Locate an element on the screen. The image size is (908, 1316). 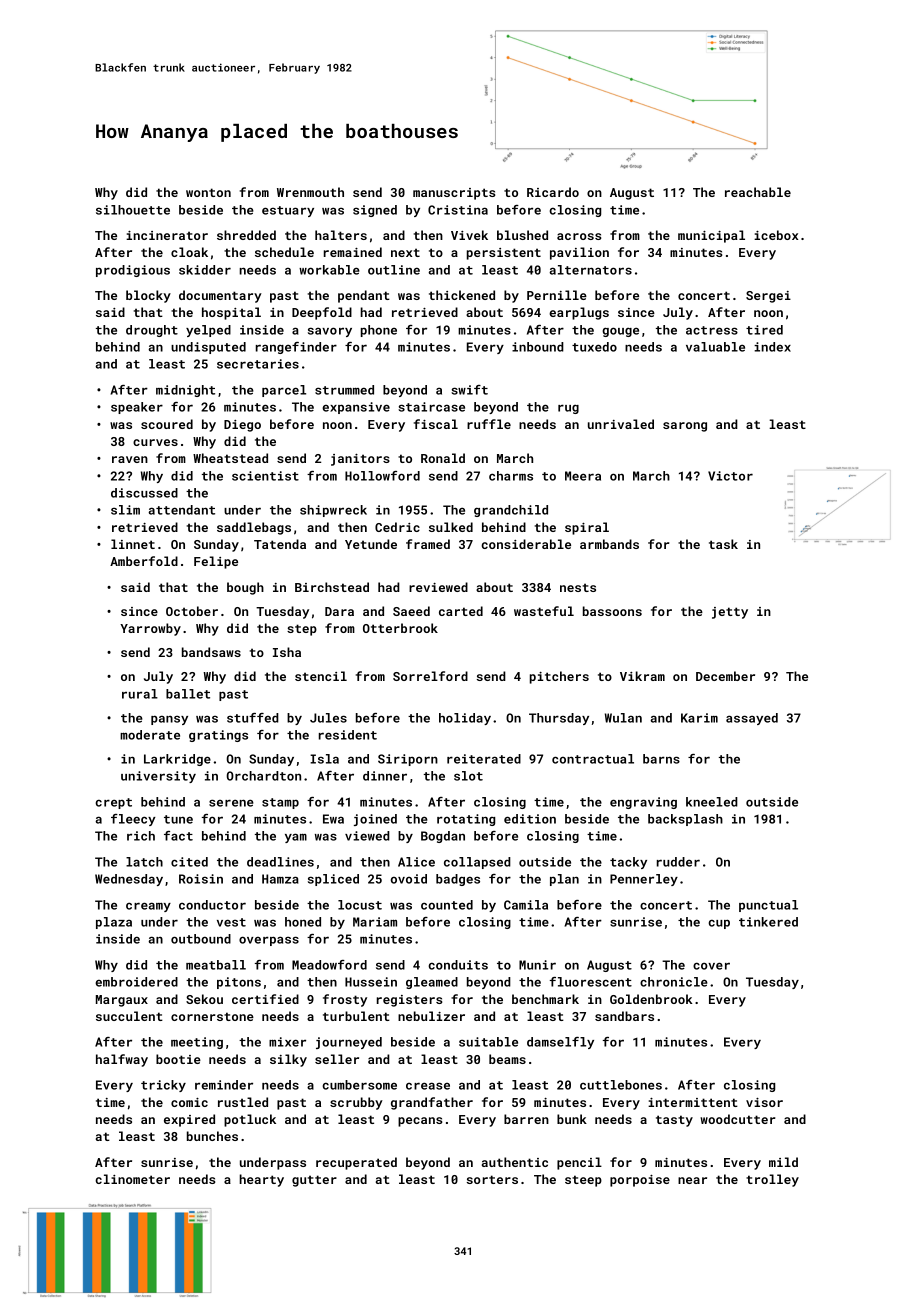
tricky is located at coordinates (163, 1086).
